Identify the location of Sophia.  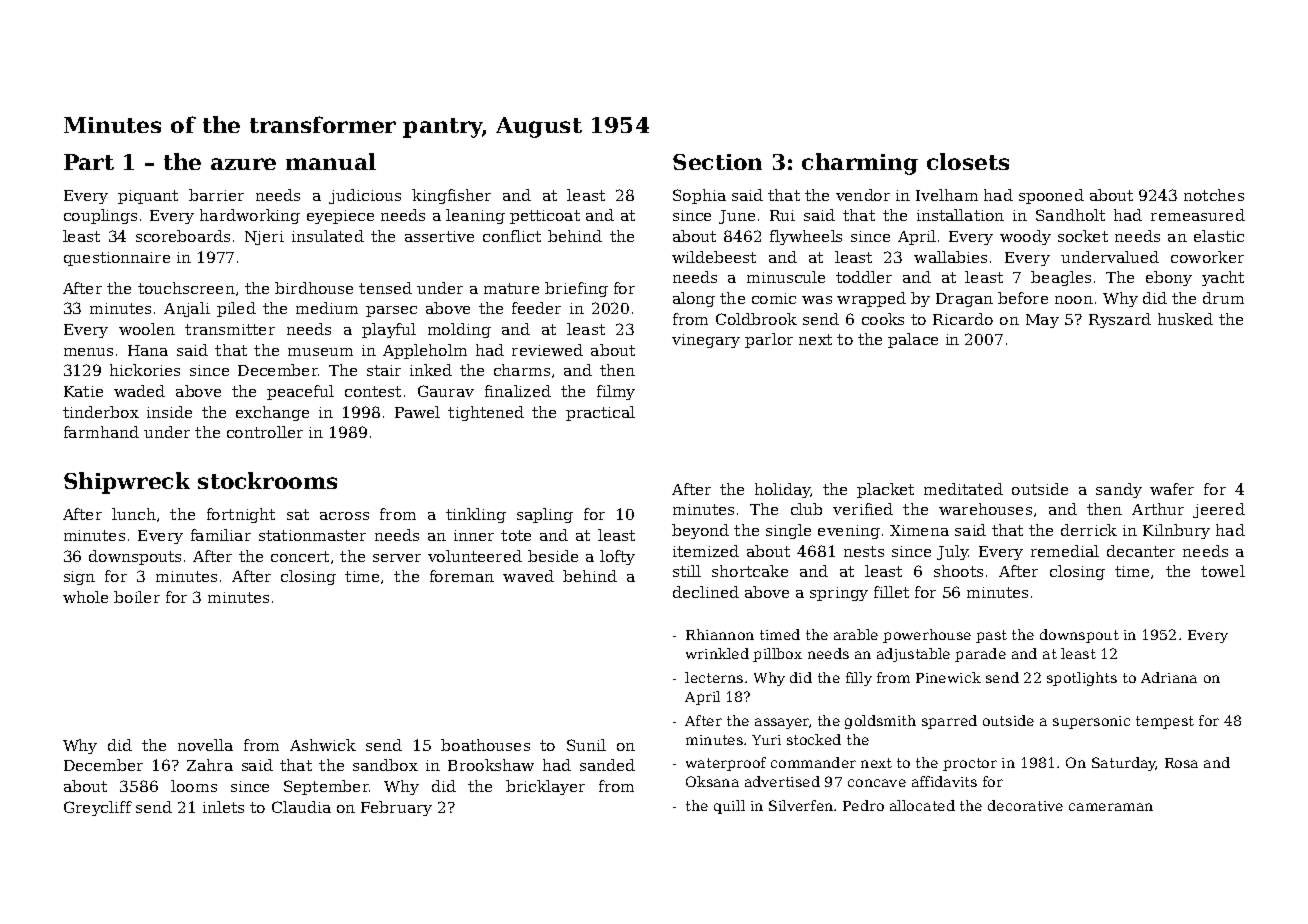
(699, 196).
